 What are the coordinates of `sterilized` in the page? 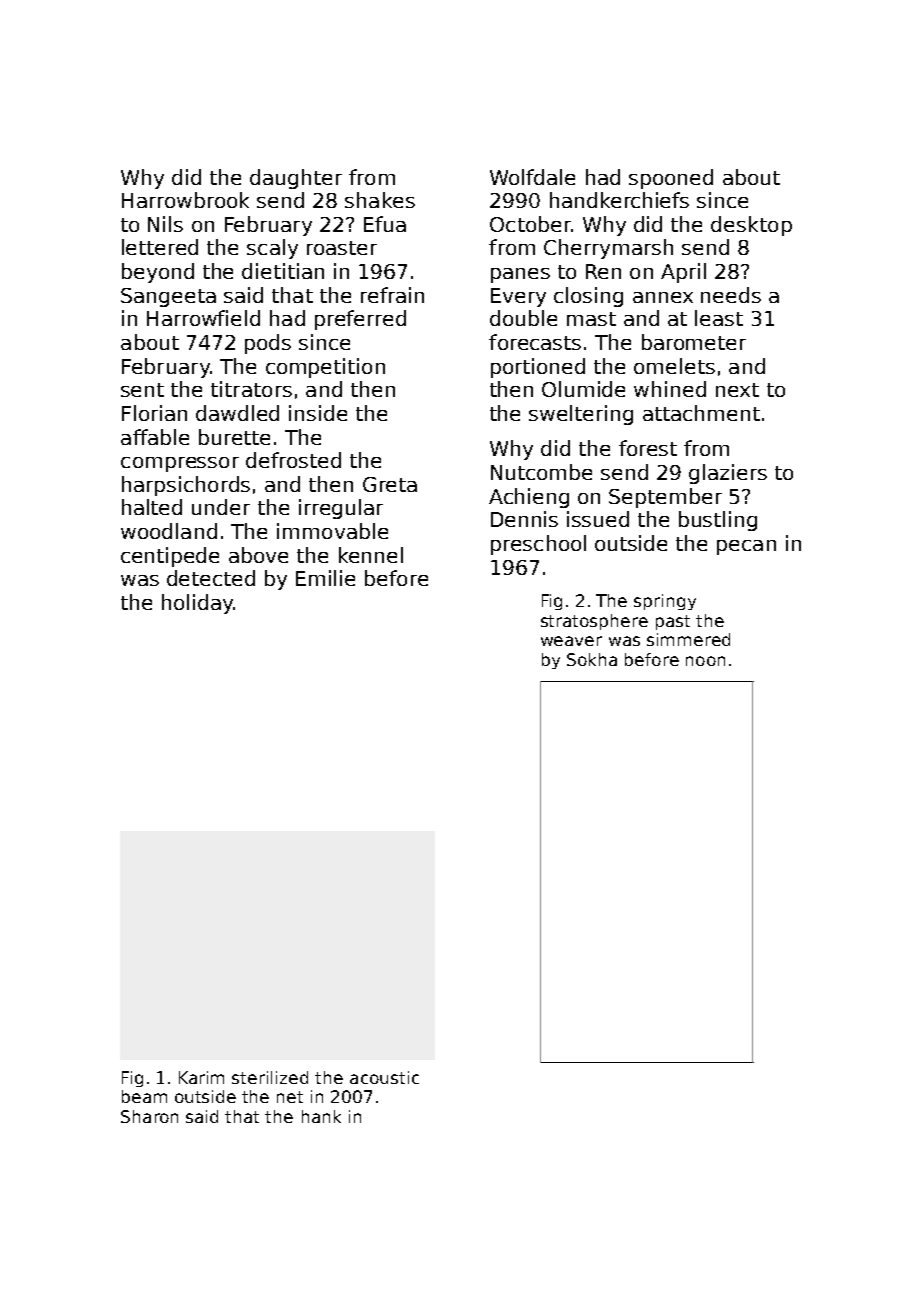 It's located at (270, 1077).
